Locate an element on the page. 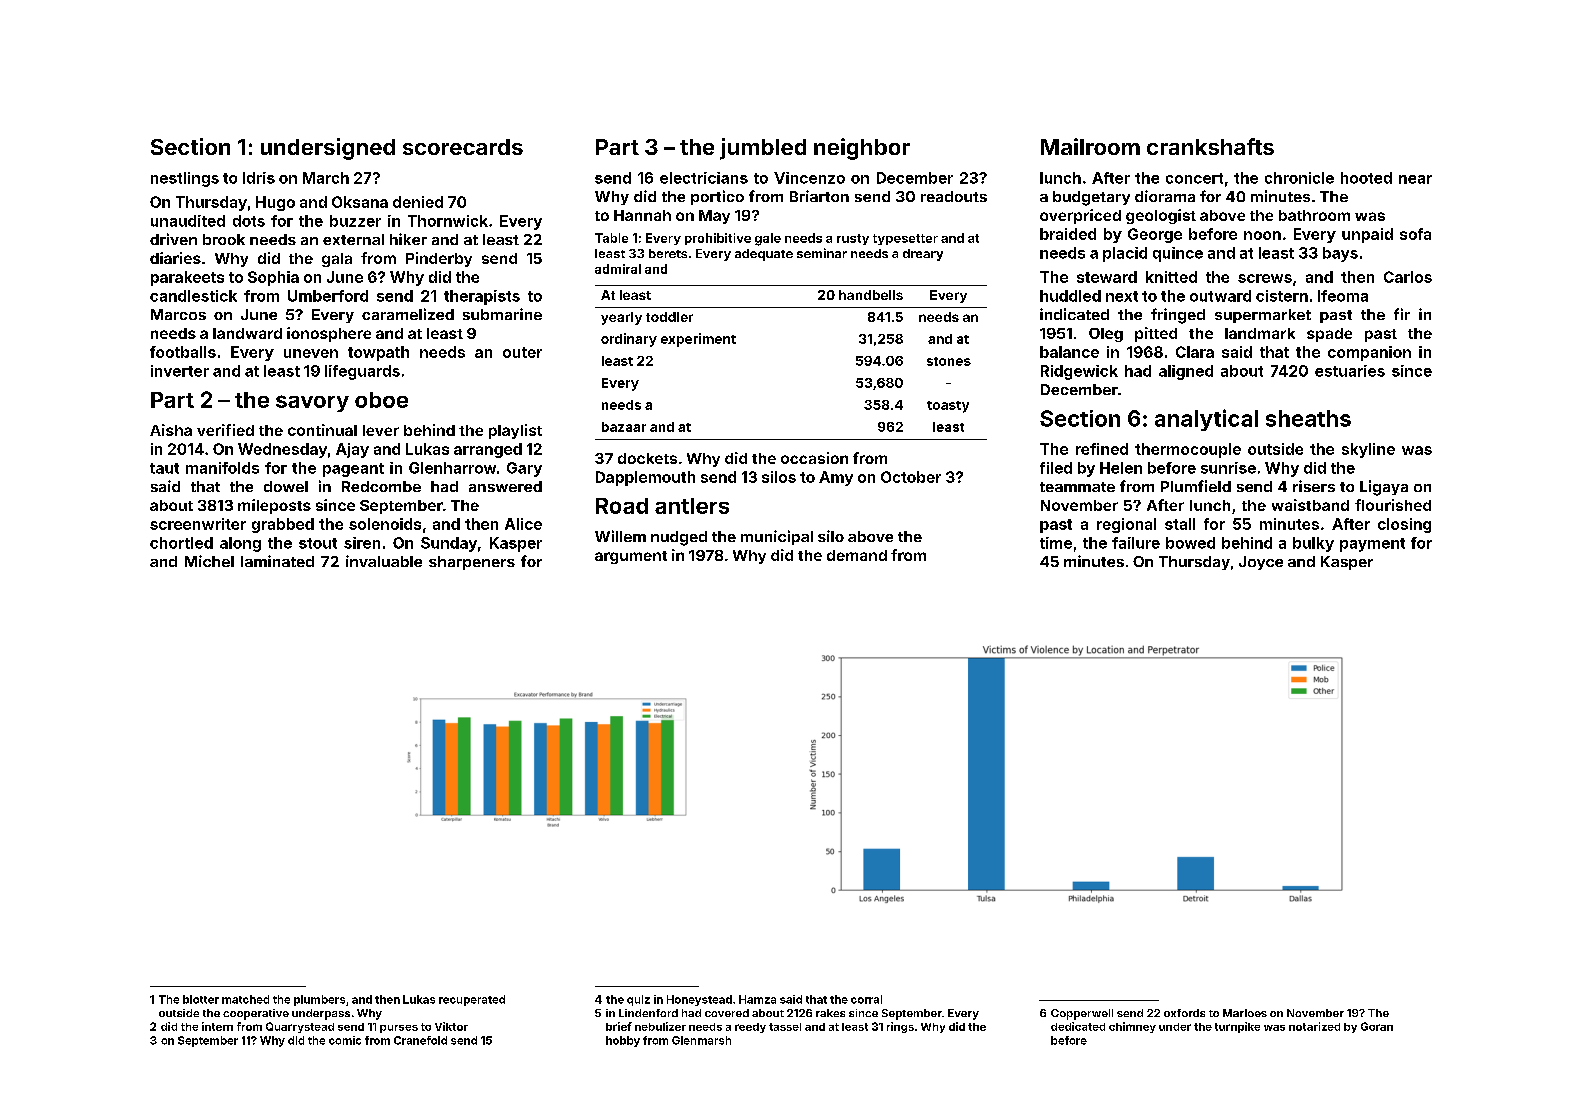 Image resolution: width=1582 pixels, height=1118 pixels. rings is located at coordinates (900, 1027).
